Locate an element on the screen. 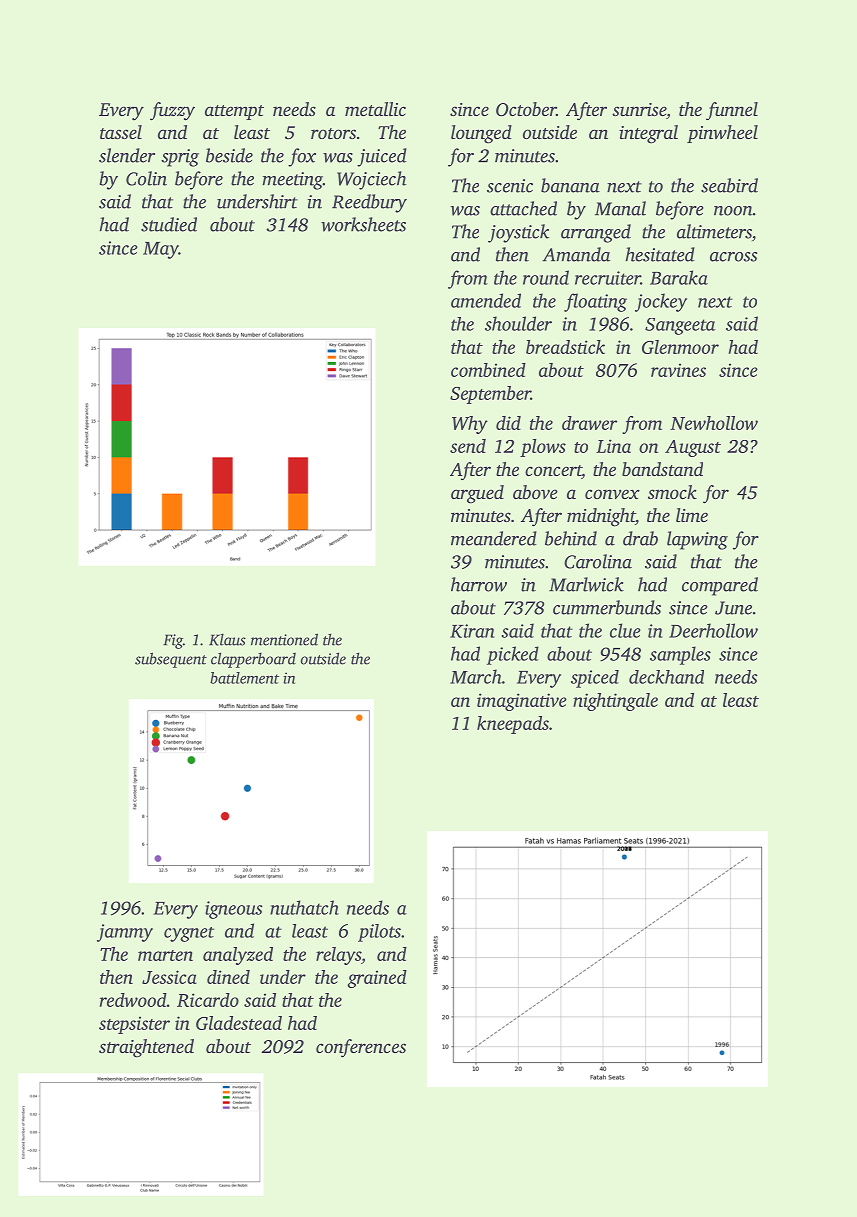 This screenshot has height=1217, width=857. igneous is located at coordinates (234, 910).
